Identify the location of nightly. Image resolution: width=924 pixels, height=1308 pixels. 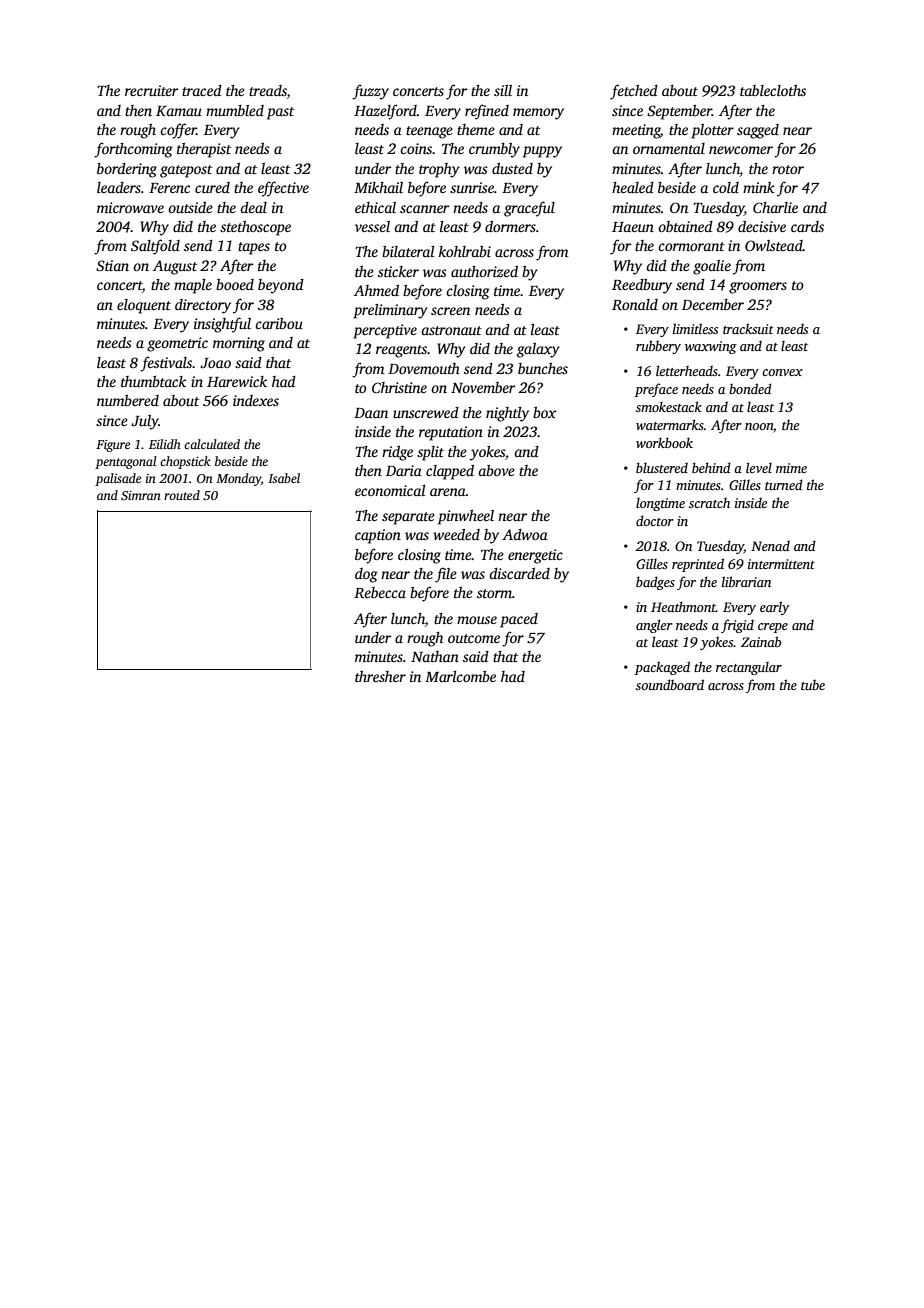
(507, 414).
